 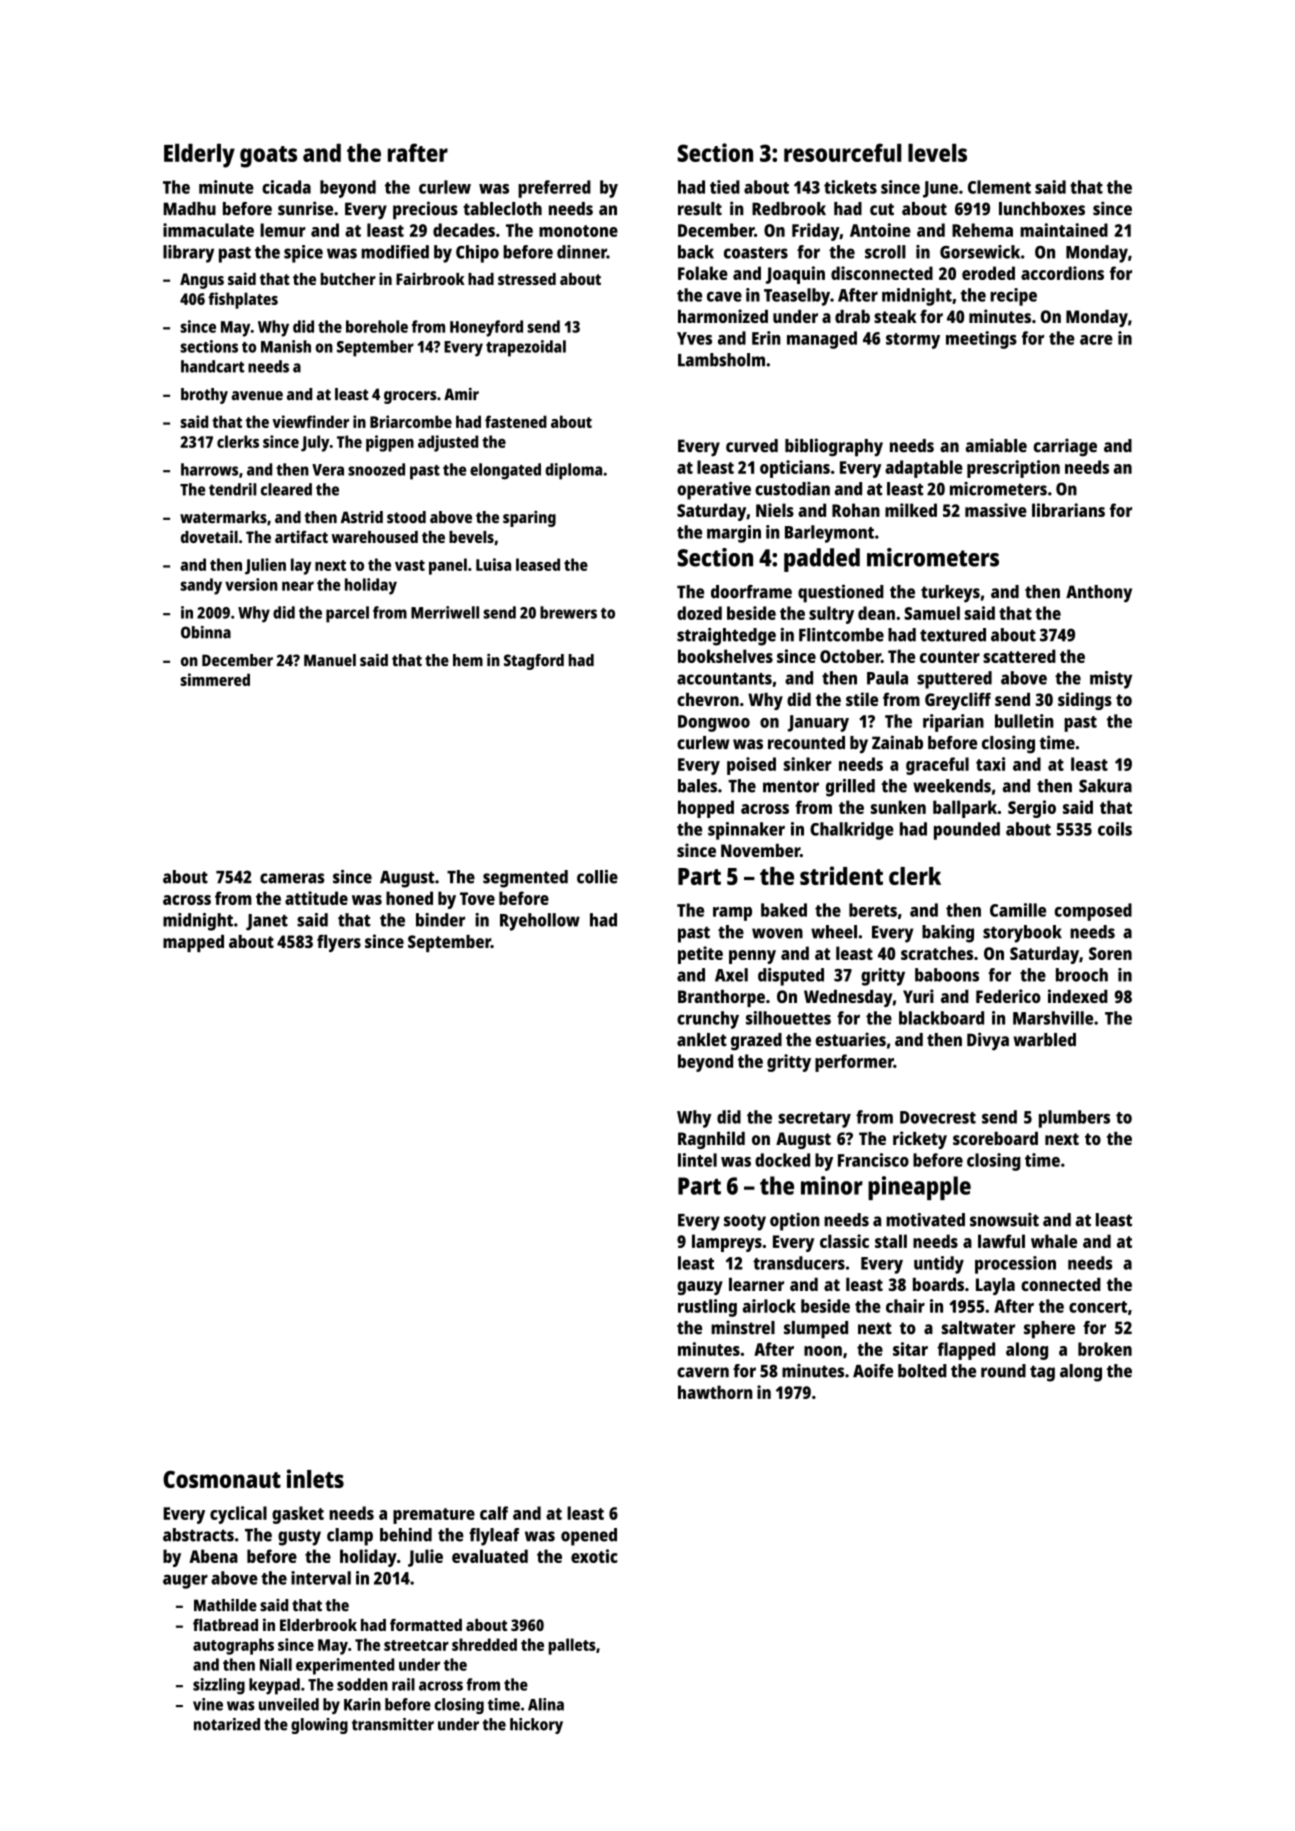 I want to click on flyers, so click(x=339, y=943).
